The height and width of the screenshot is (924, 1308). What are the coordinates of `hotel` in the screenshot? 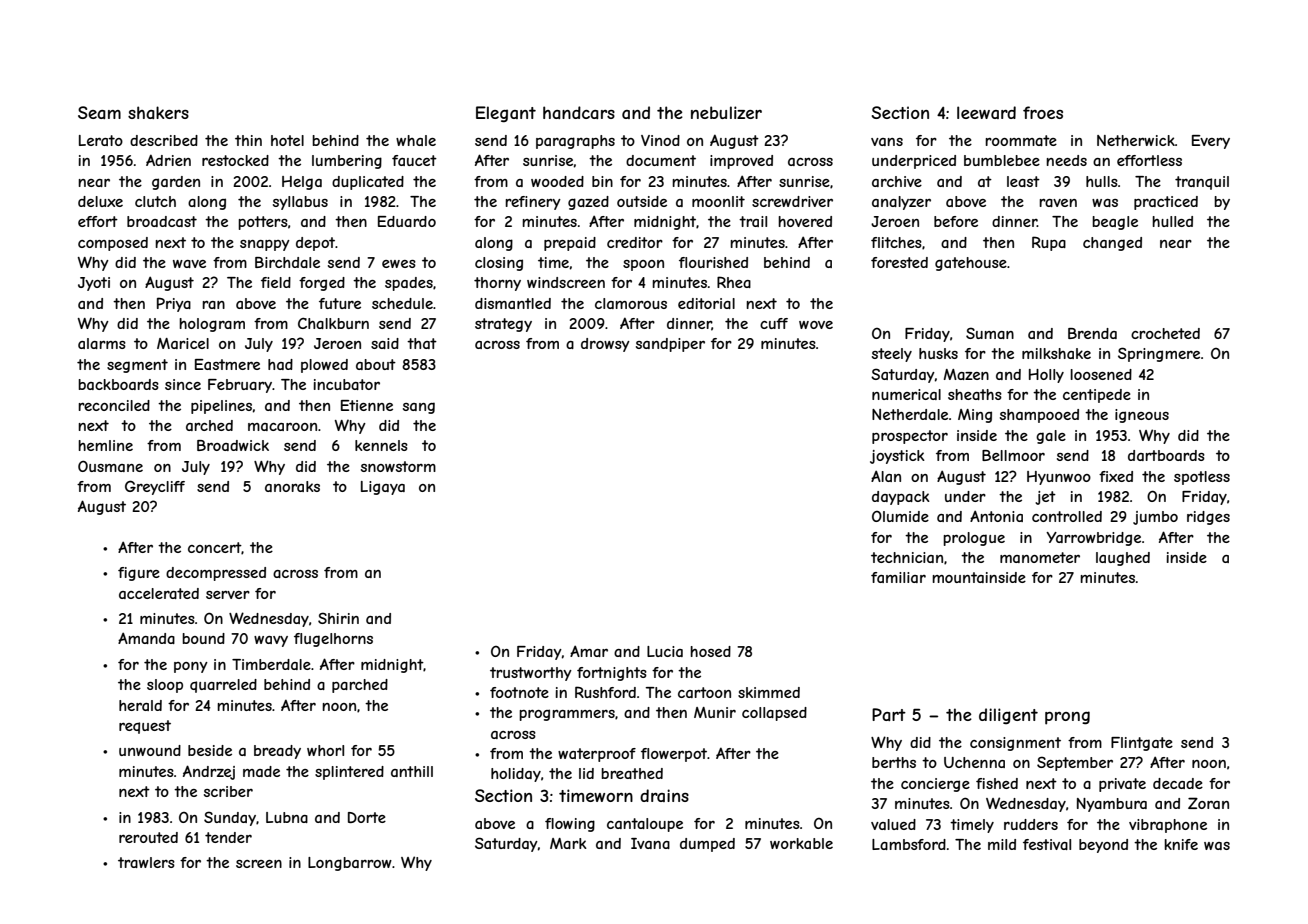 It's located at (287, 140).
